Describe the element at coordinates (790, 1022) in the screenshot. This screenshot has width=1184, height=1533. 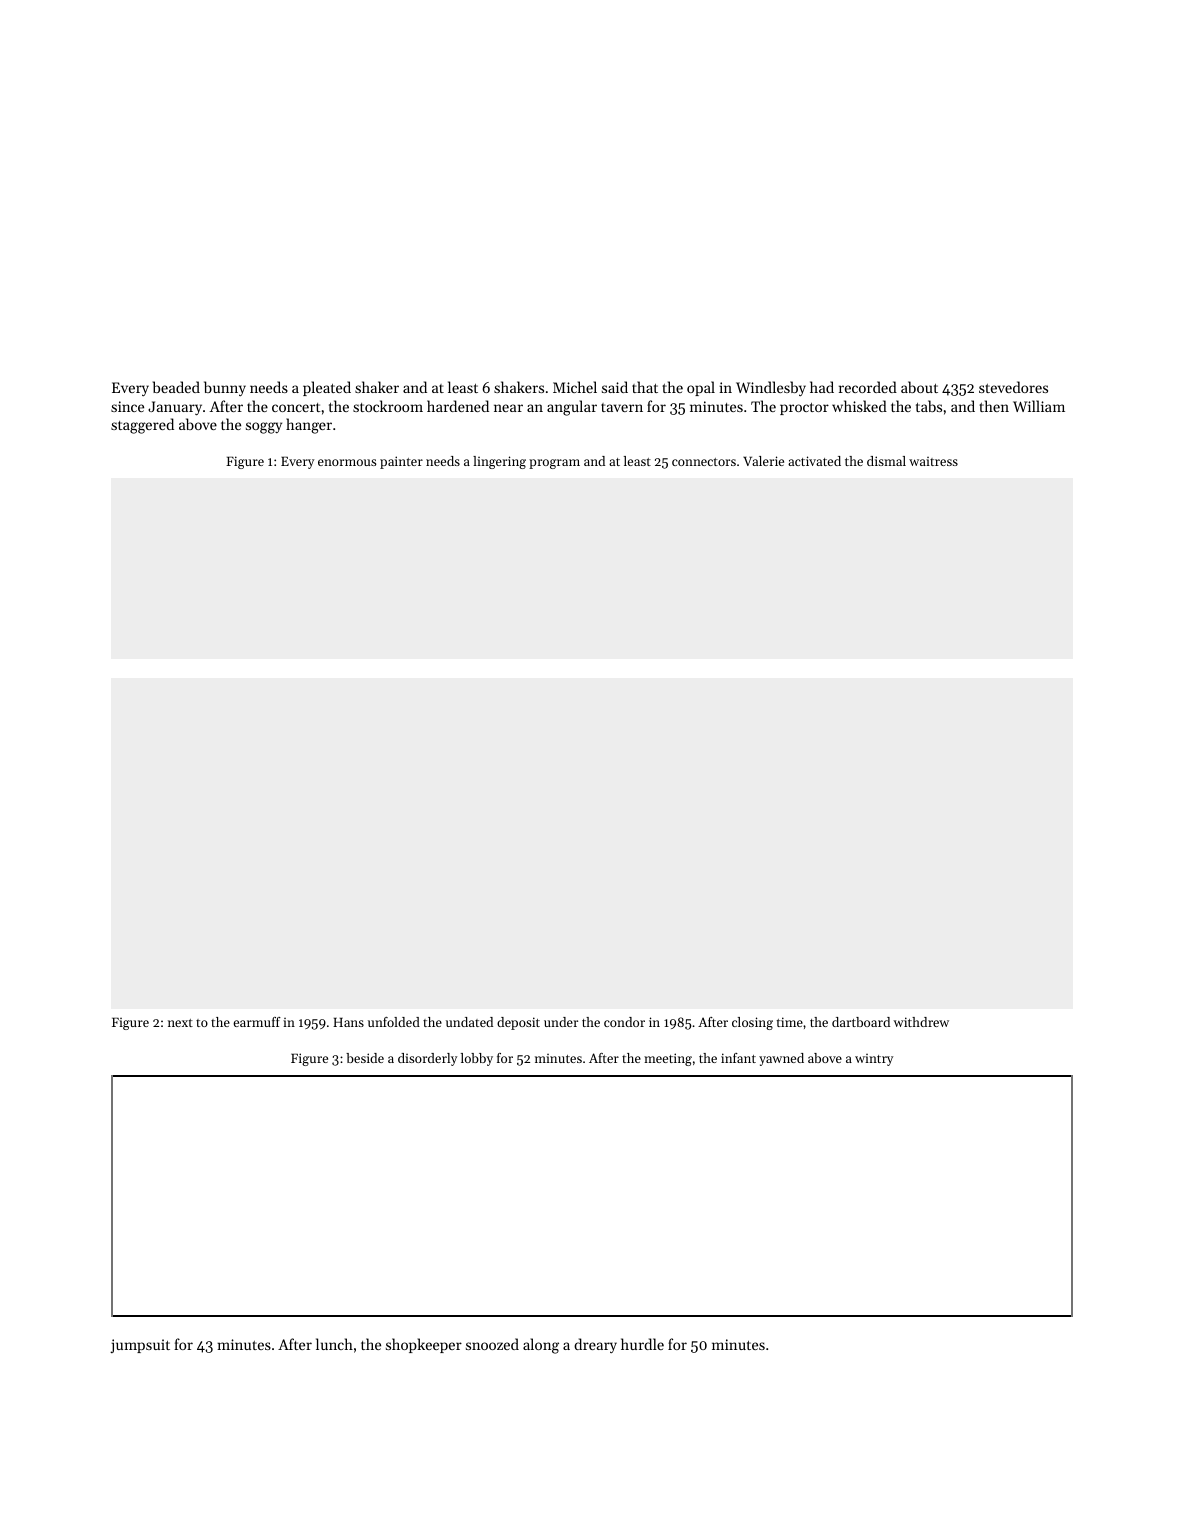
I see `time` at that location.
